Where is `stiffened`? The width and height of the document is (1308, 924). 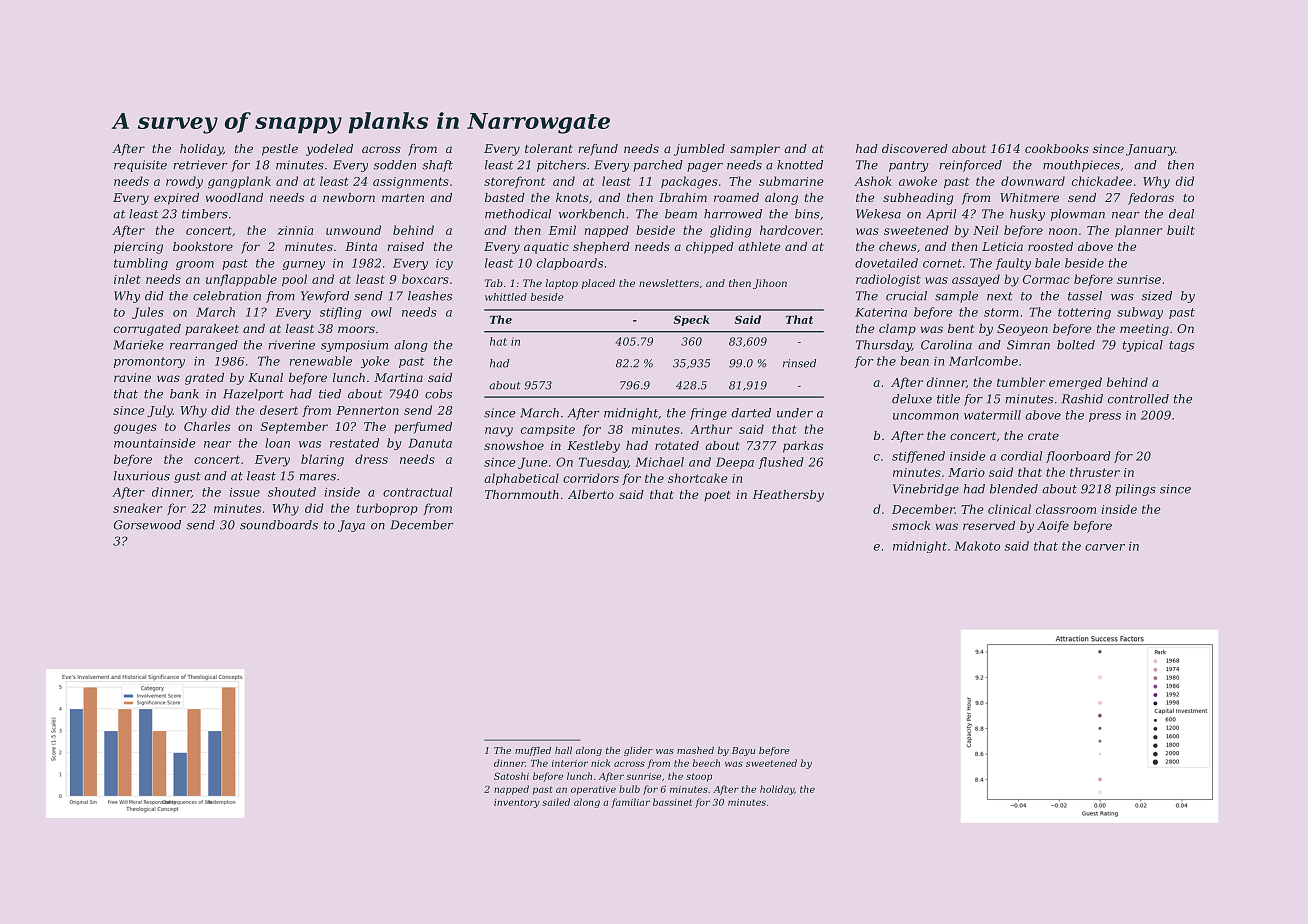 stiffened is located at coordinates (918, 457).
